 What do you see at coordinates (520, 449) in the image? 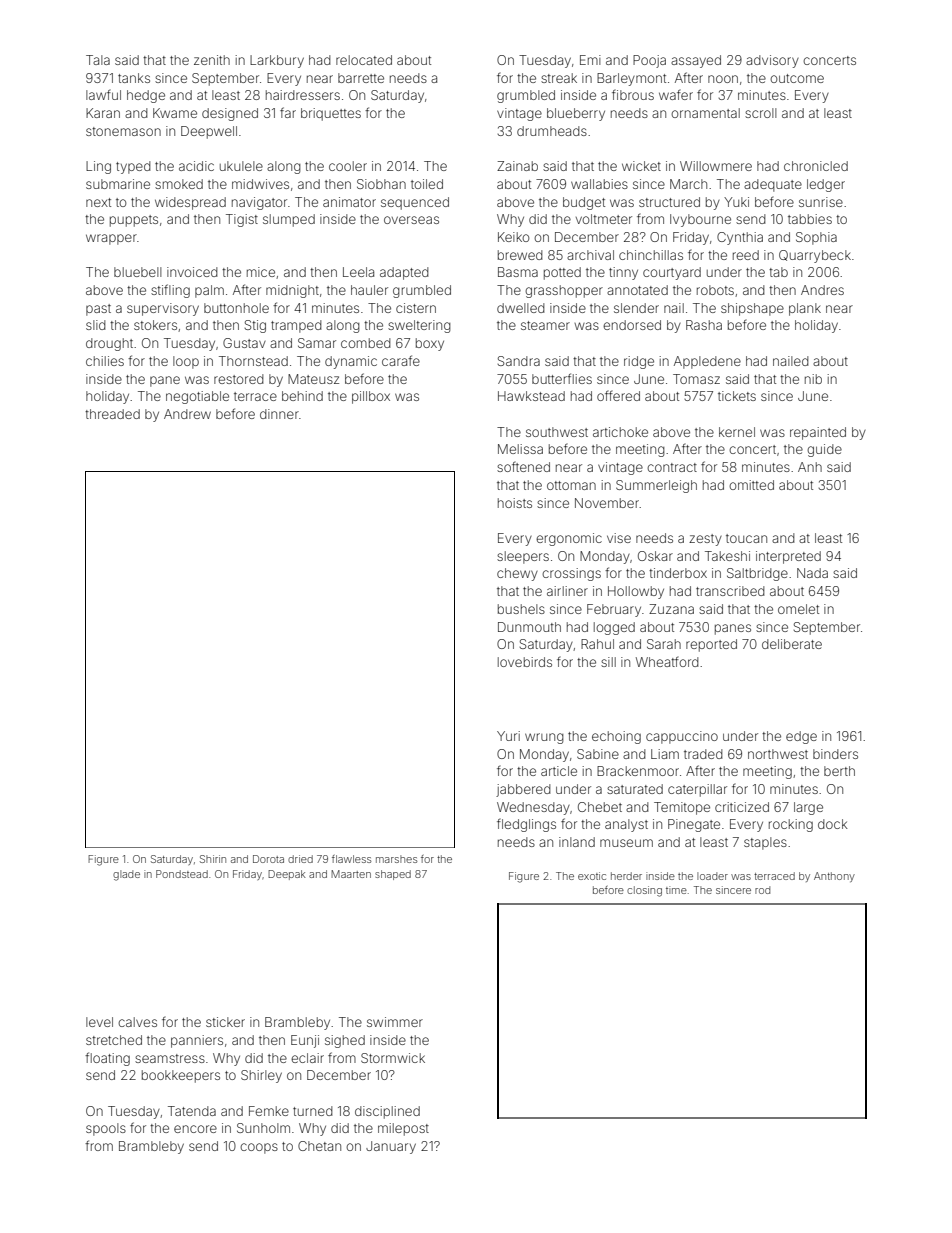
I see `Melissa` at bounding box center [520, 449].
